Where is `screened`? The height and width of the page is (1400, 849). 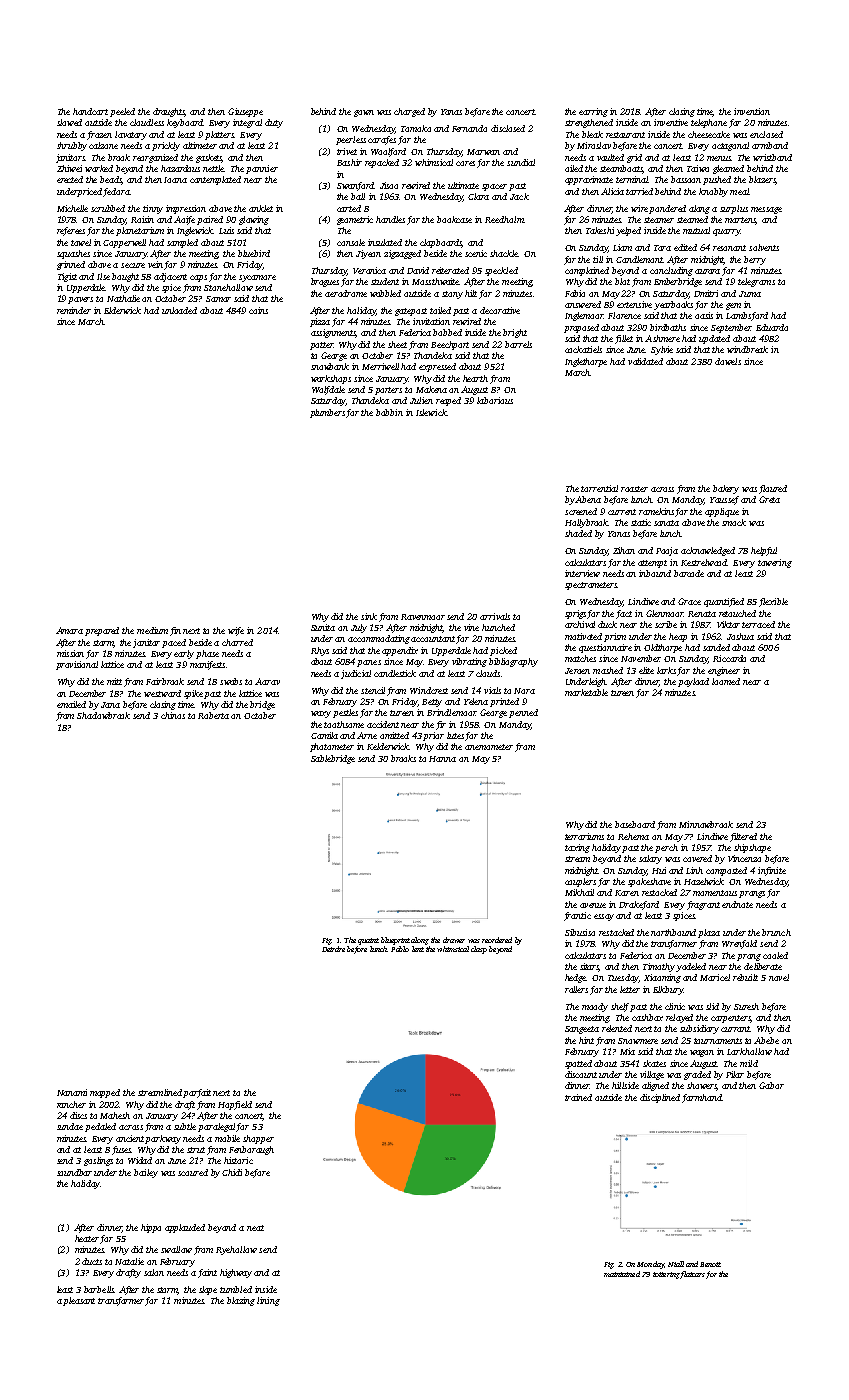 screened is located at coordinates (581, 511).
